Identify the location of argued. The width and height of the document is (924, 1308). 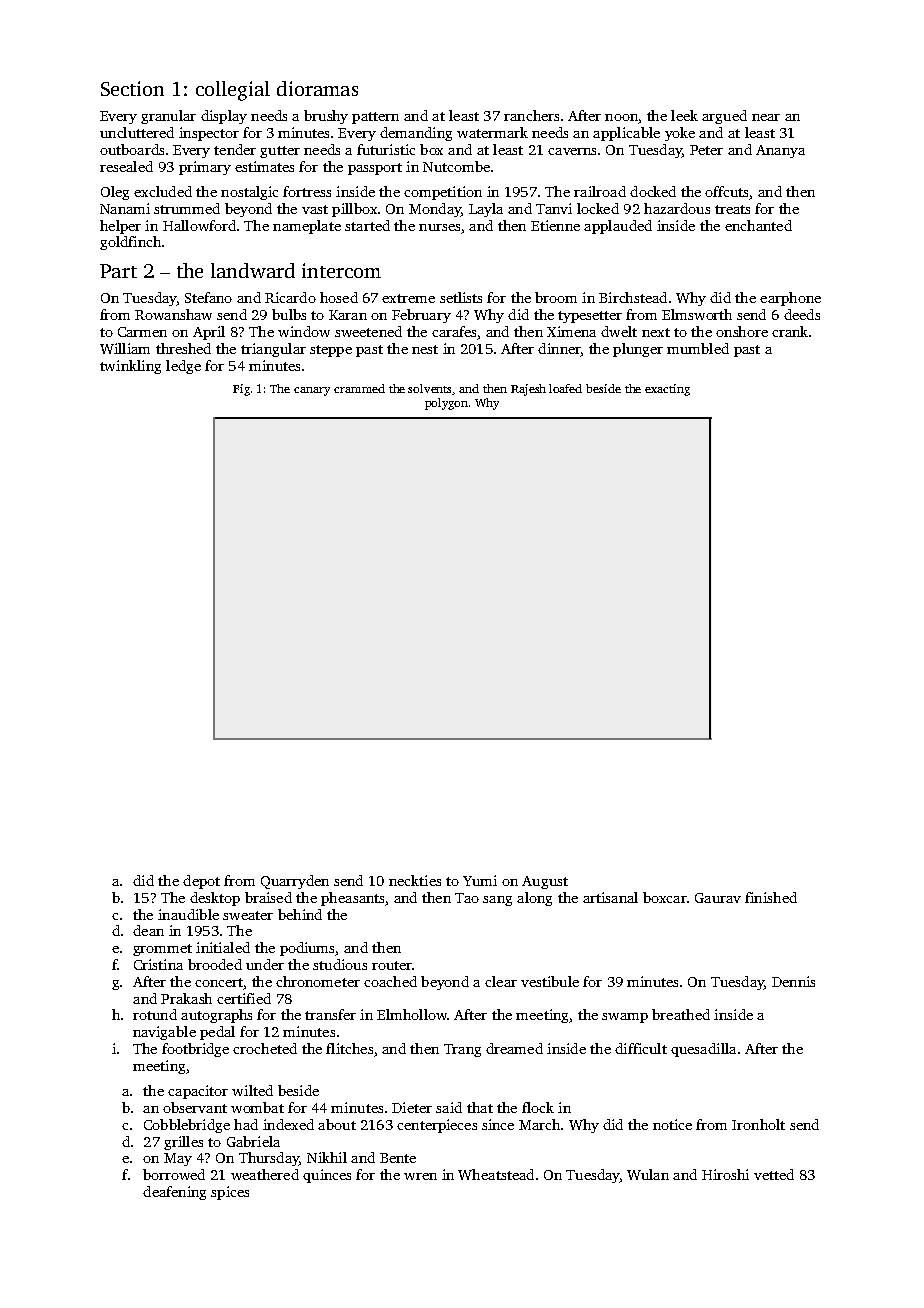
(724, 117).
